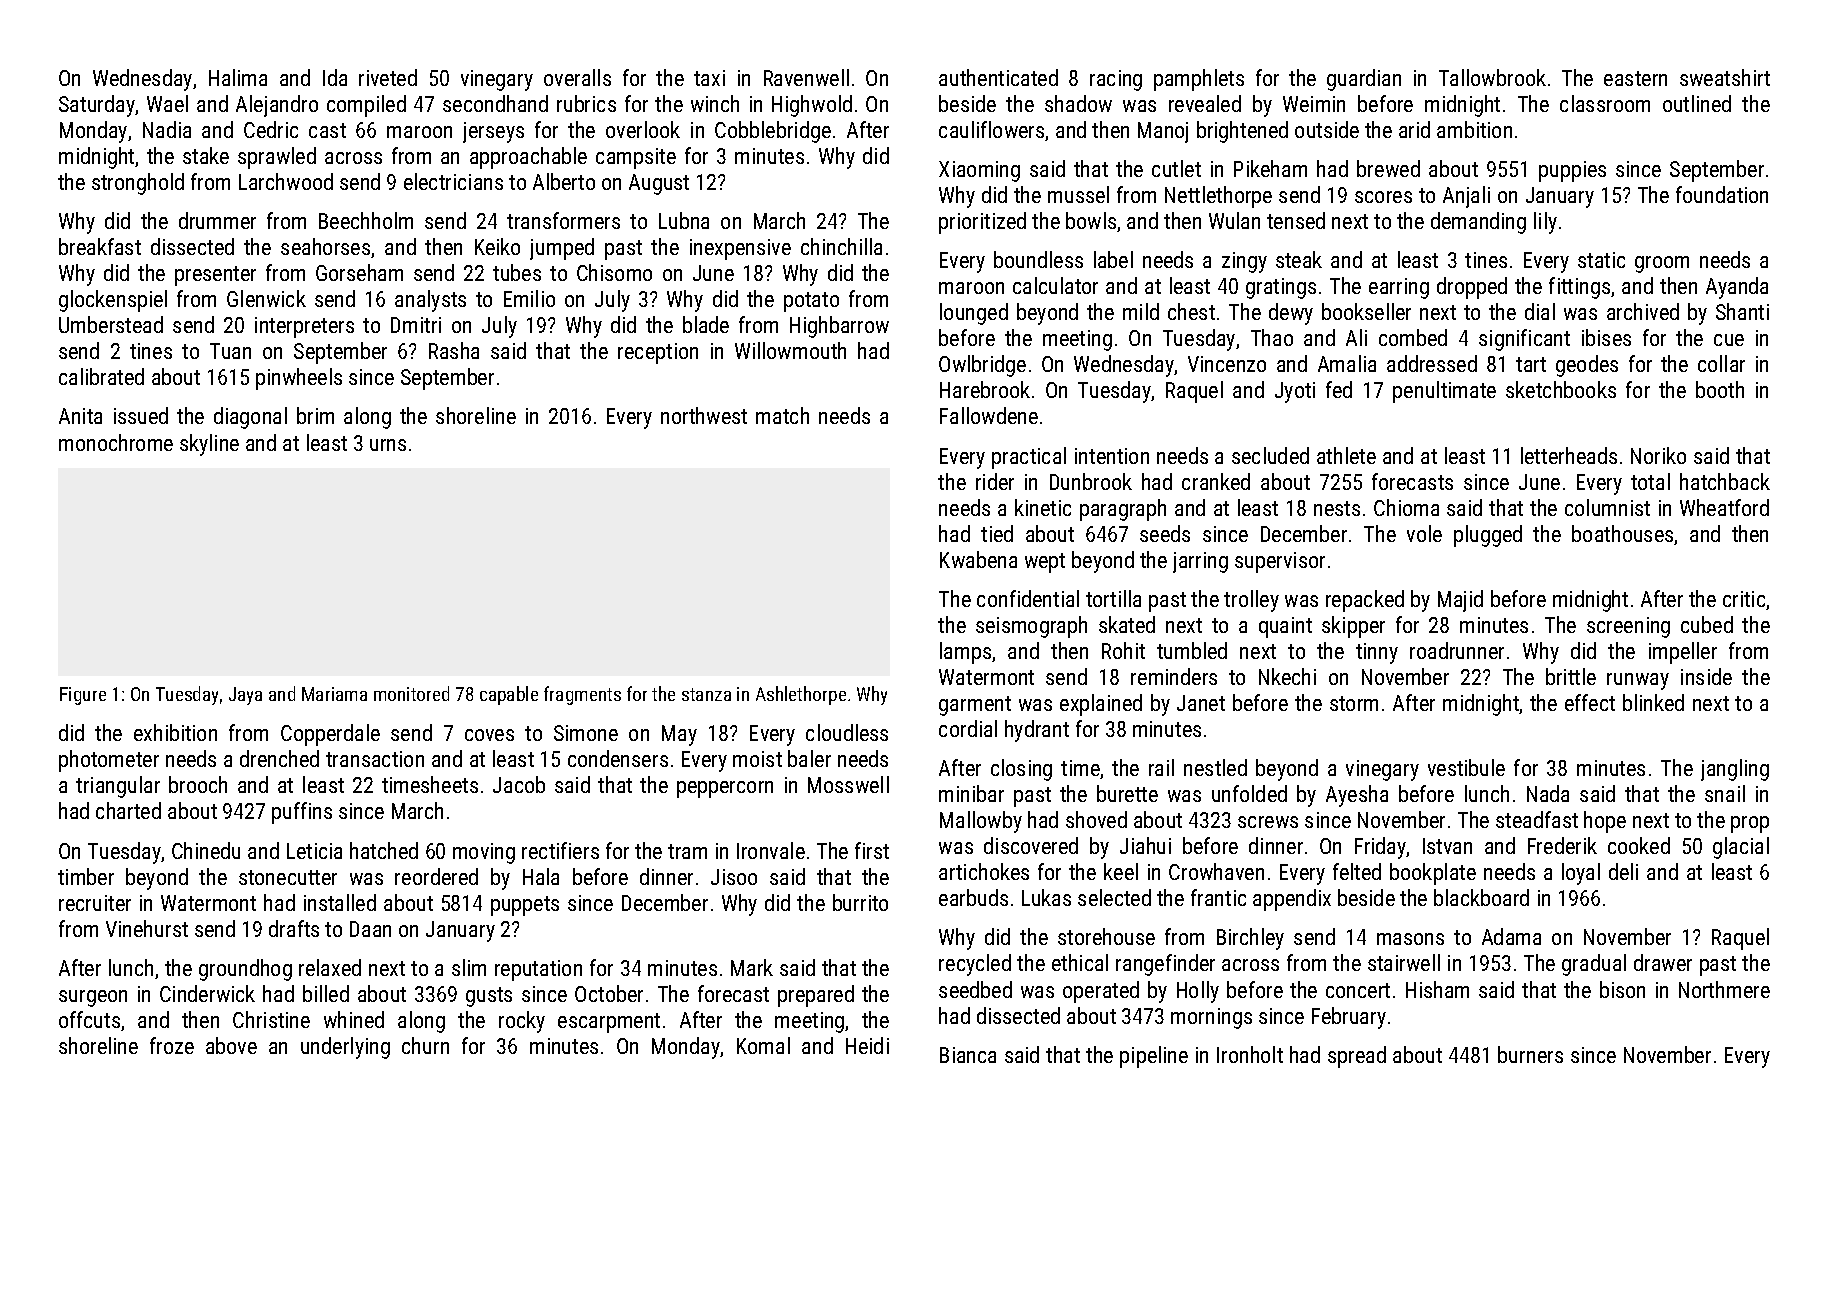 The width and height of the page is (1829, 1293). What do you see at coordinates (801, 695) in the page?
I see `Ashlethorpe` at bounding box center [801, 695].
